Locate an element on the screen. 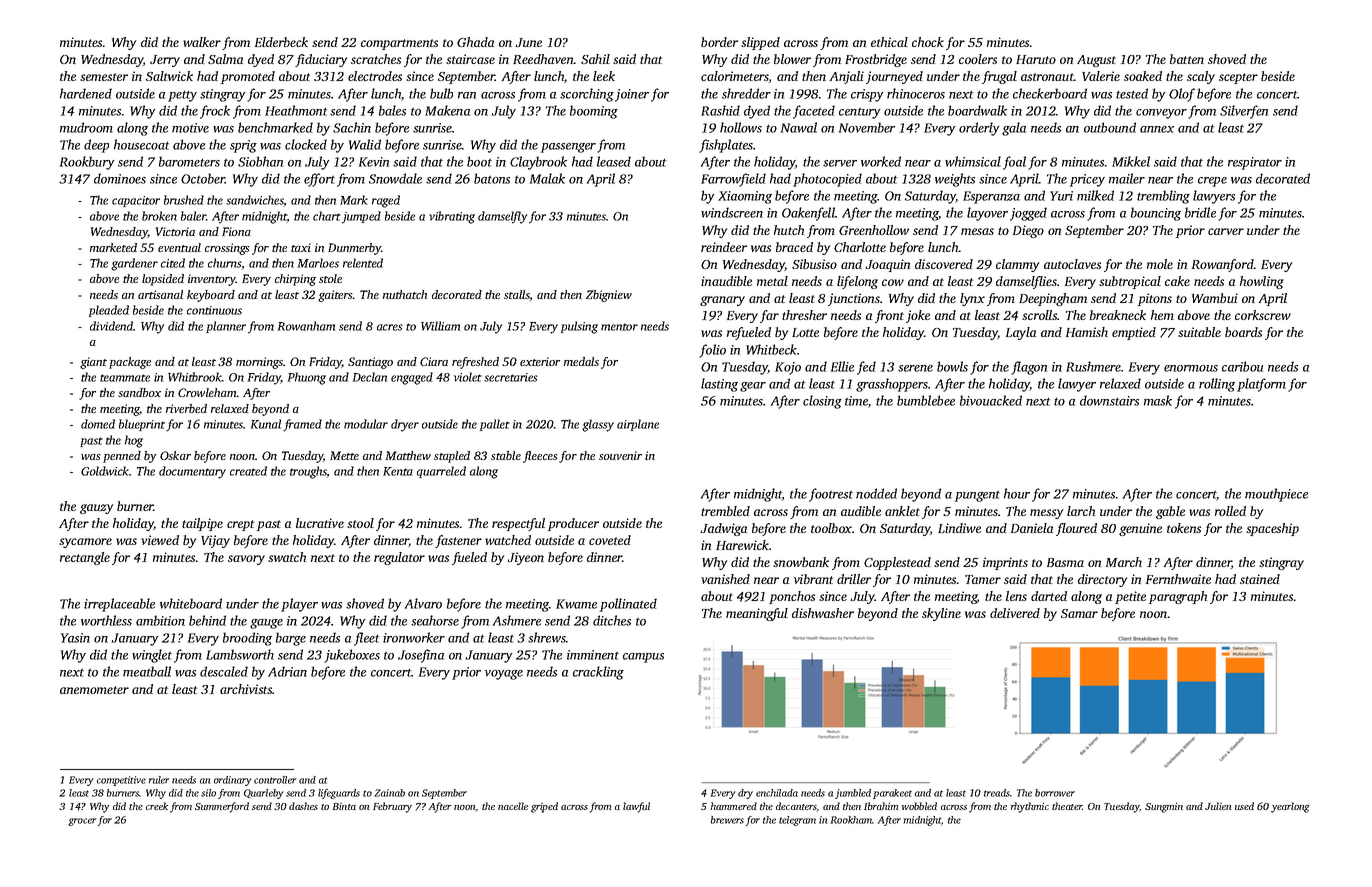 The image size is (1372, 887). stool is located at coordinates (360, 523).
